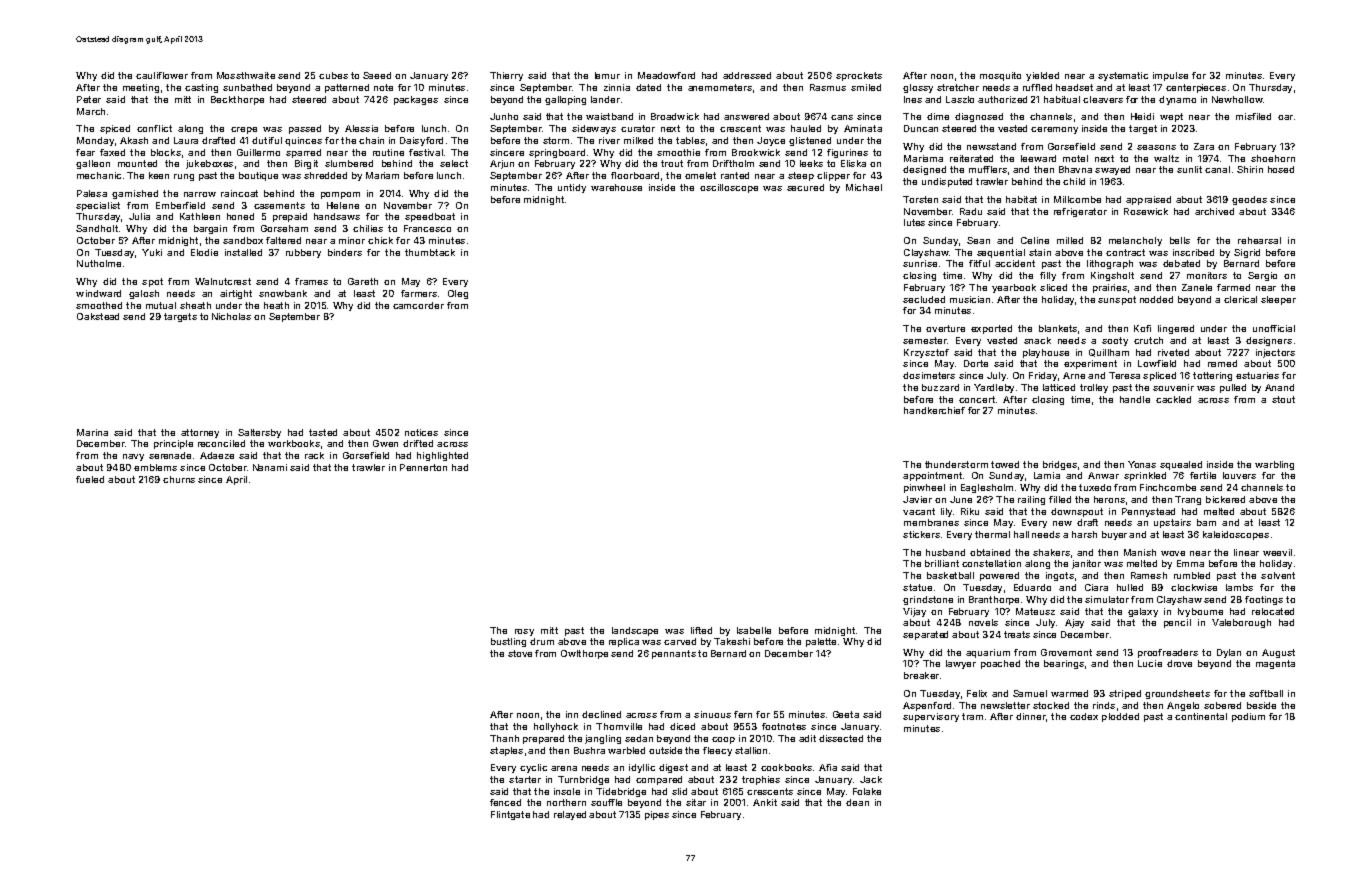 This document has height=887, width=1372. What do you see at coordinates (926, 353) in the document?
I see `Krzysztof` at bounding box center [926, 353].
